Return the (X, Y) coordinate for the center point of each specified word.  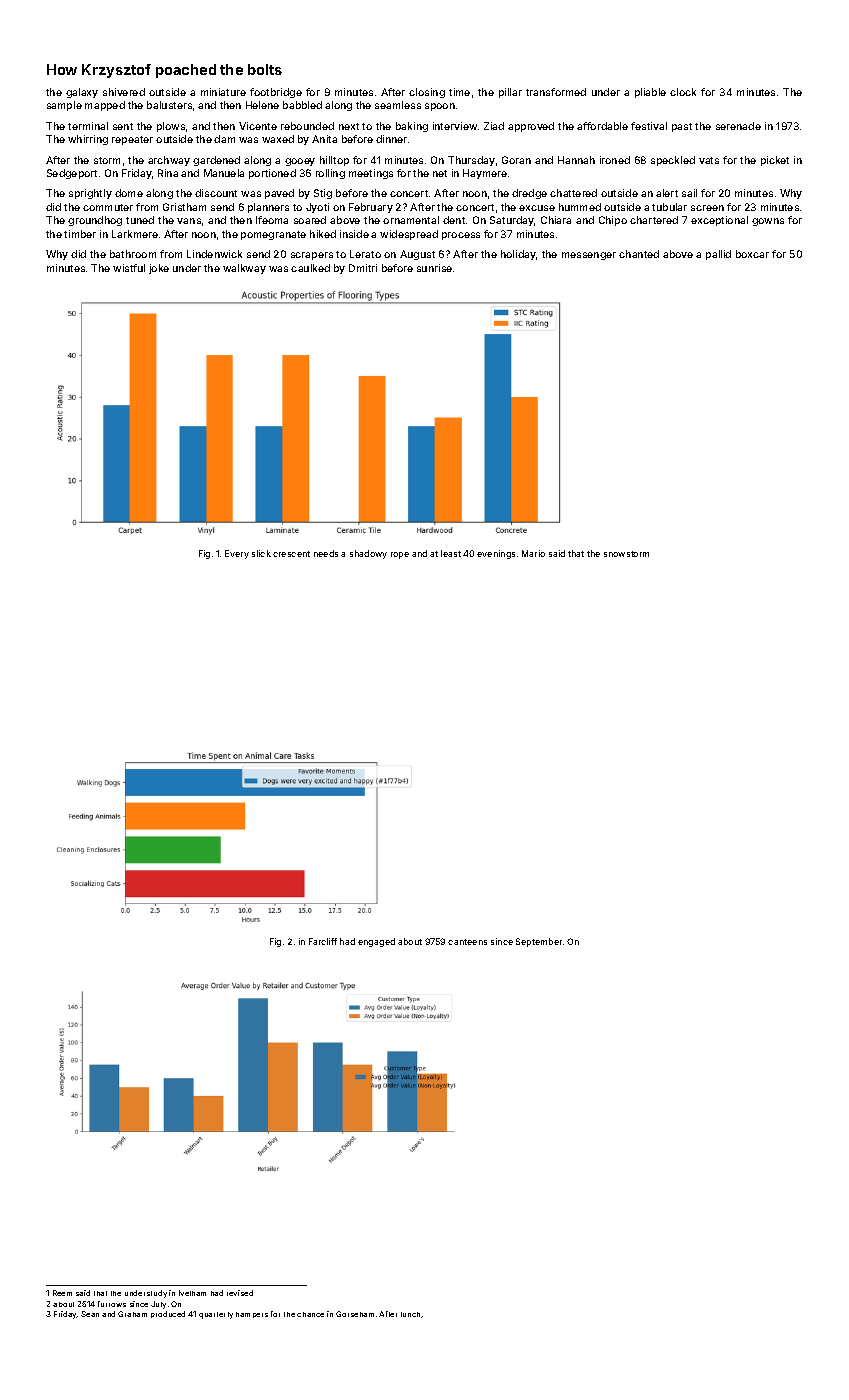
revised (240, 1293)
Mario (533, 553)
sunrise (434, 268)
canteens (467, 942)
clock (683, 92)
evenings (496, 554)
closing (427, 93)
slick (261, 553)
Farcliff (323, 941)
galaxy (82, 93)
